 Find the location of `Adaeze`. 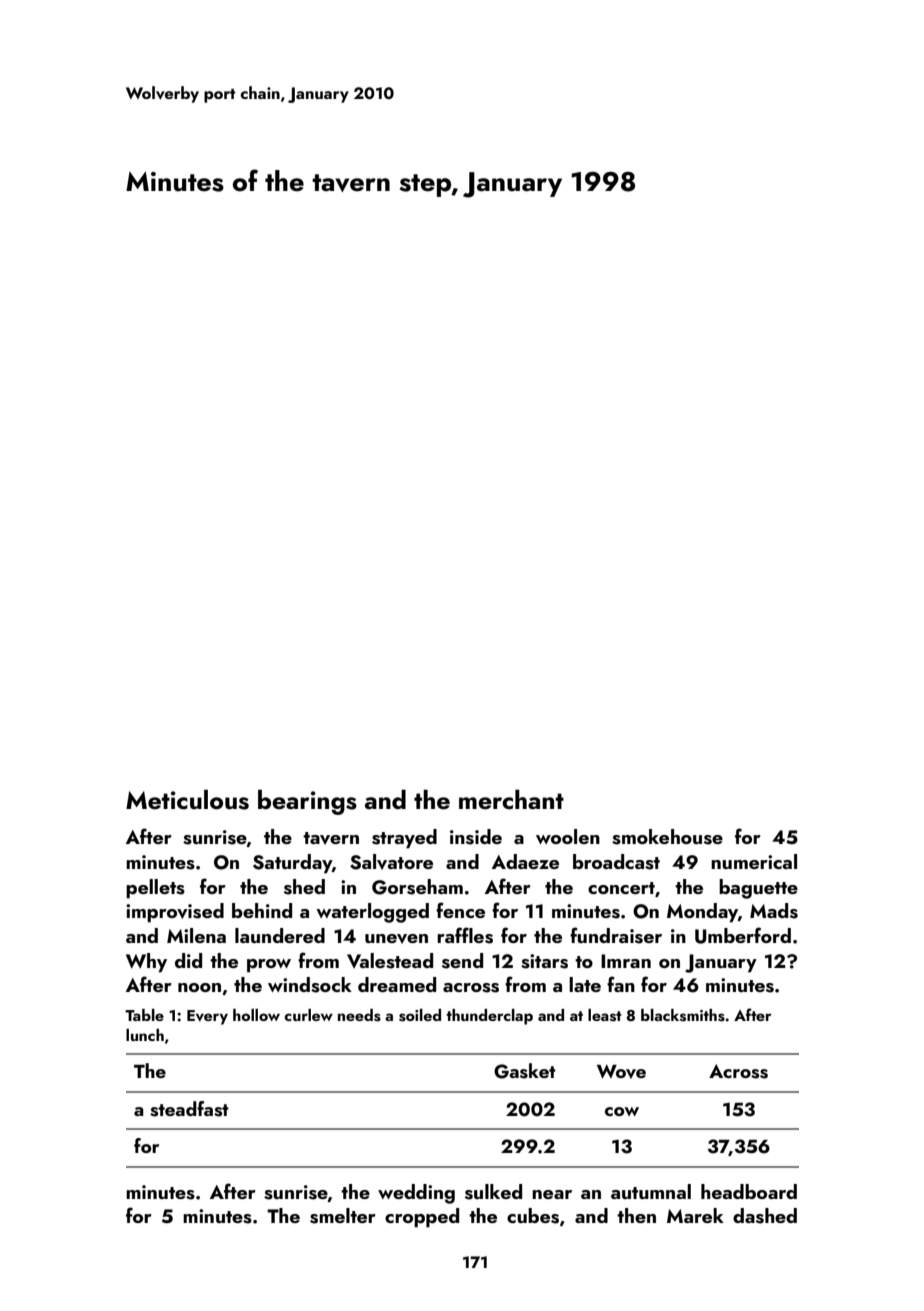

Adaeze is located at coordinates (525, 861).
